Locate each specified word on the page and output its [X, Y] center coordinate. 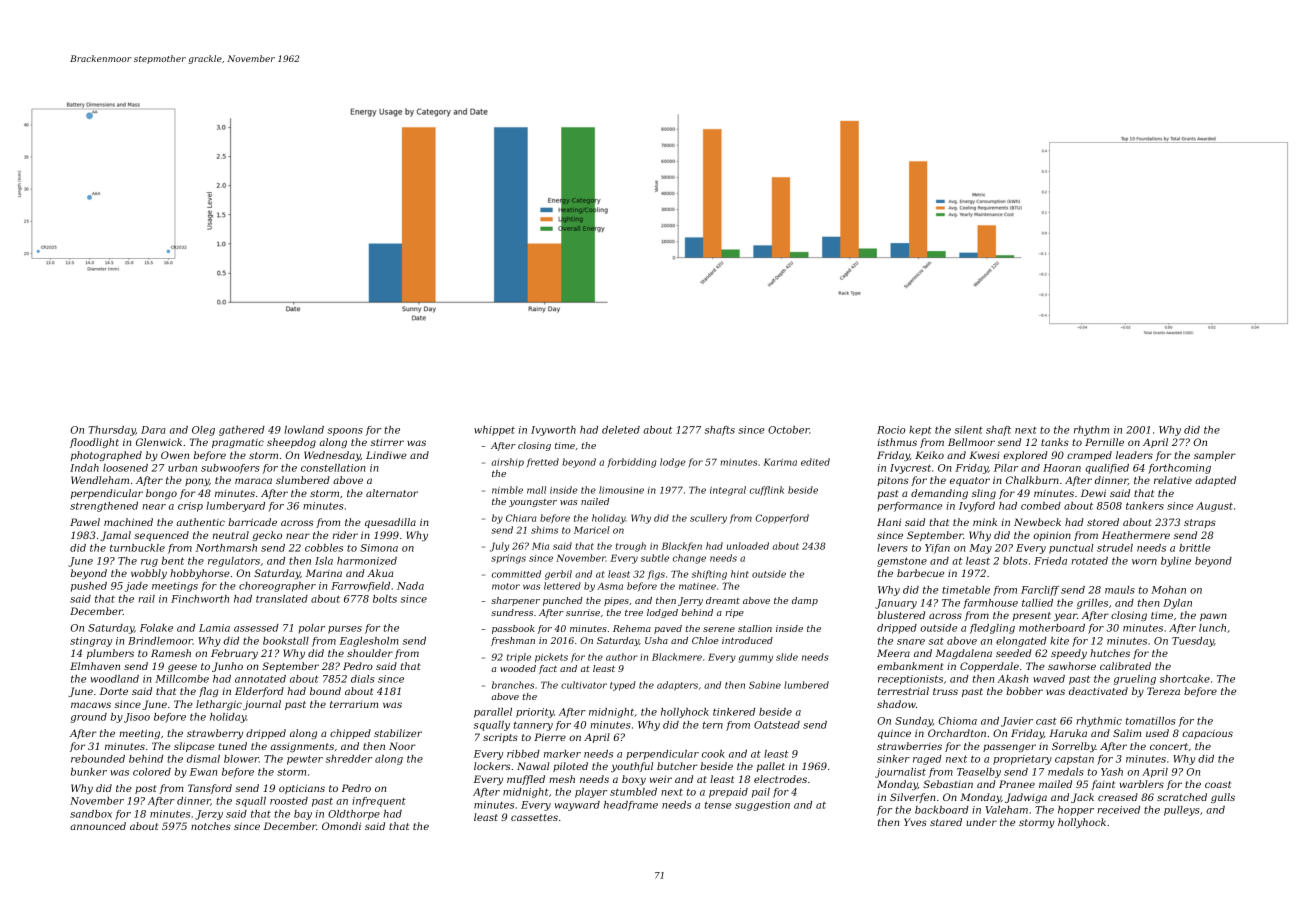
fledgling [992, 629]
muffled [526, 780]
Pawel [85, 522]
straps [1200, 523]
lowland [304, 430]
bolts [385, 599]
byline [1176, 562]
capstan [1074, 760]
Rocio [891, 430]
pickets [551, 658]
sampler [1215, 456]
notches [211, 826]
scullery [708, 519]
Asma [610, 586]
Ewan [203, 772]
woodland [114, 679]
